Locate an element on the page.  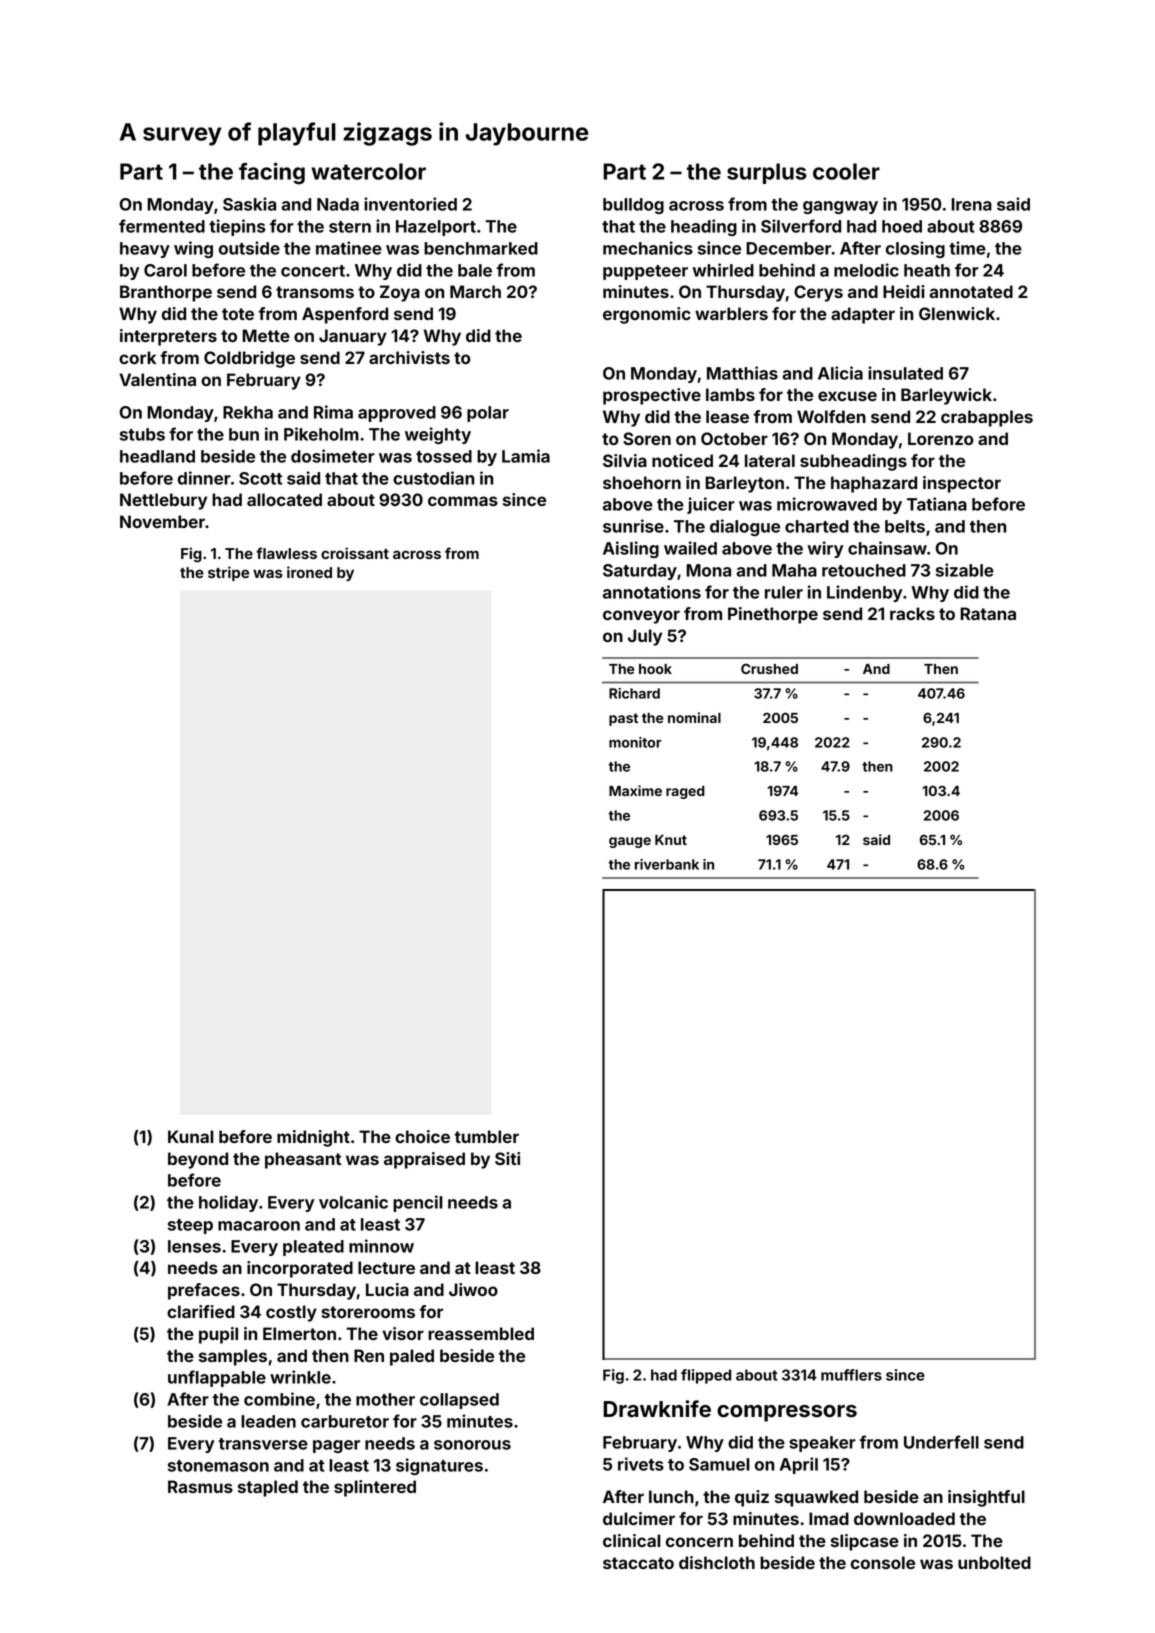
outside is located at coordinates (249, 248).
